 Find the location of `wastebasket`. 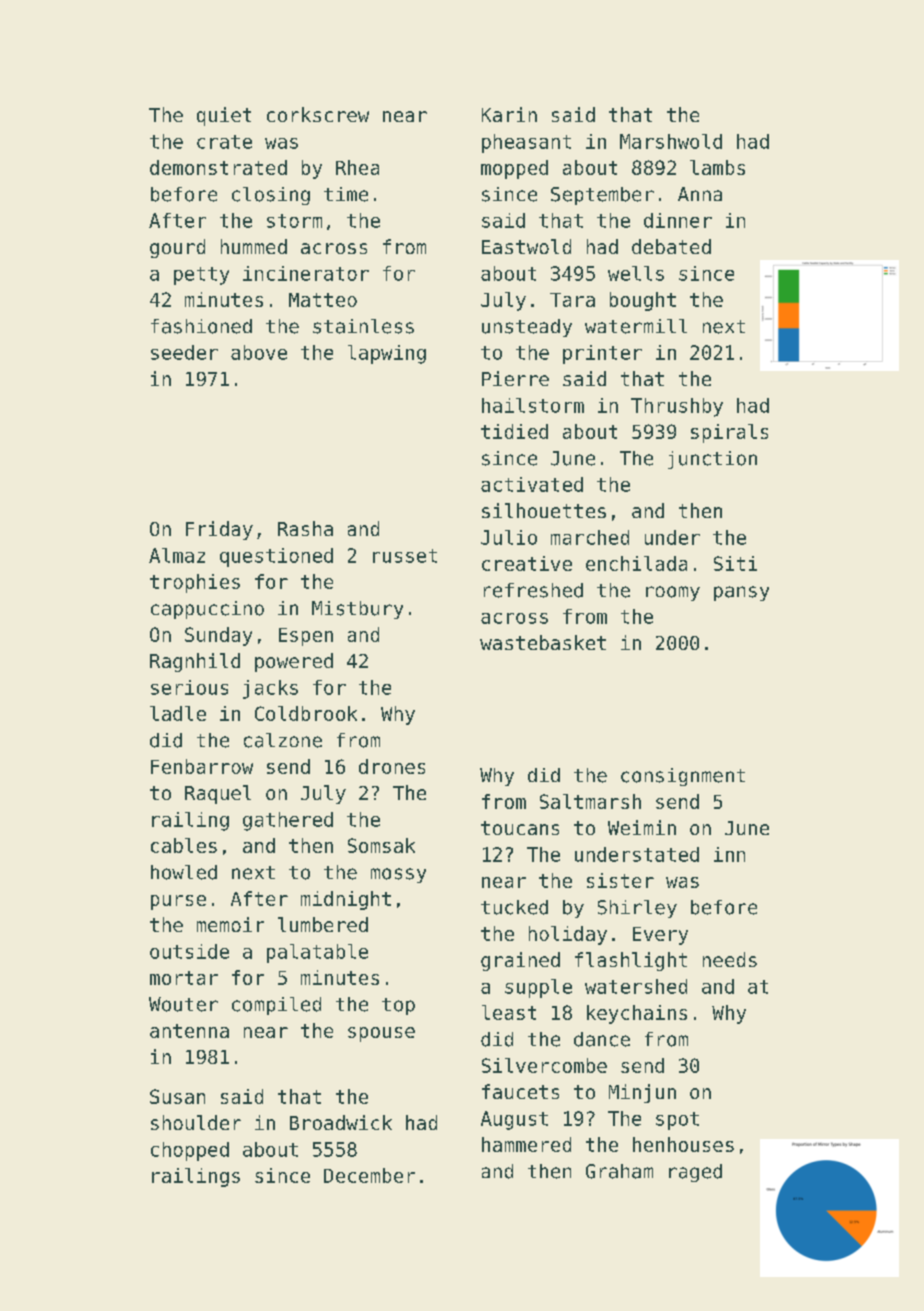

wastebasket is located at coordinates (543, 642).
